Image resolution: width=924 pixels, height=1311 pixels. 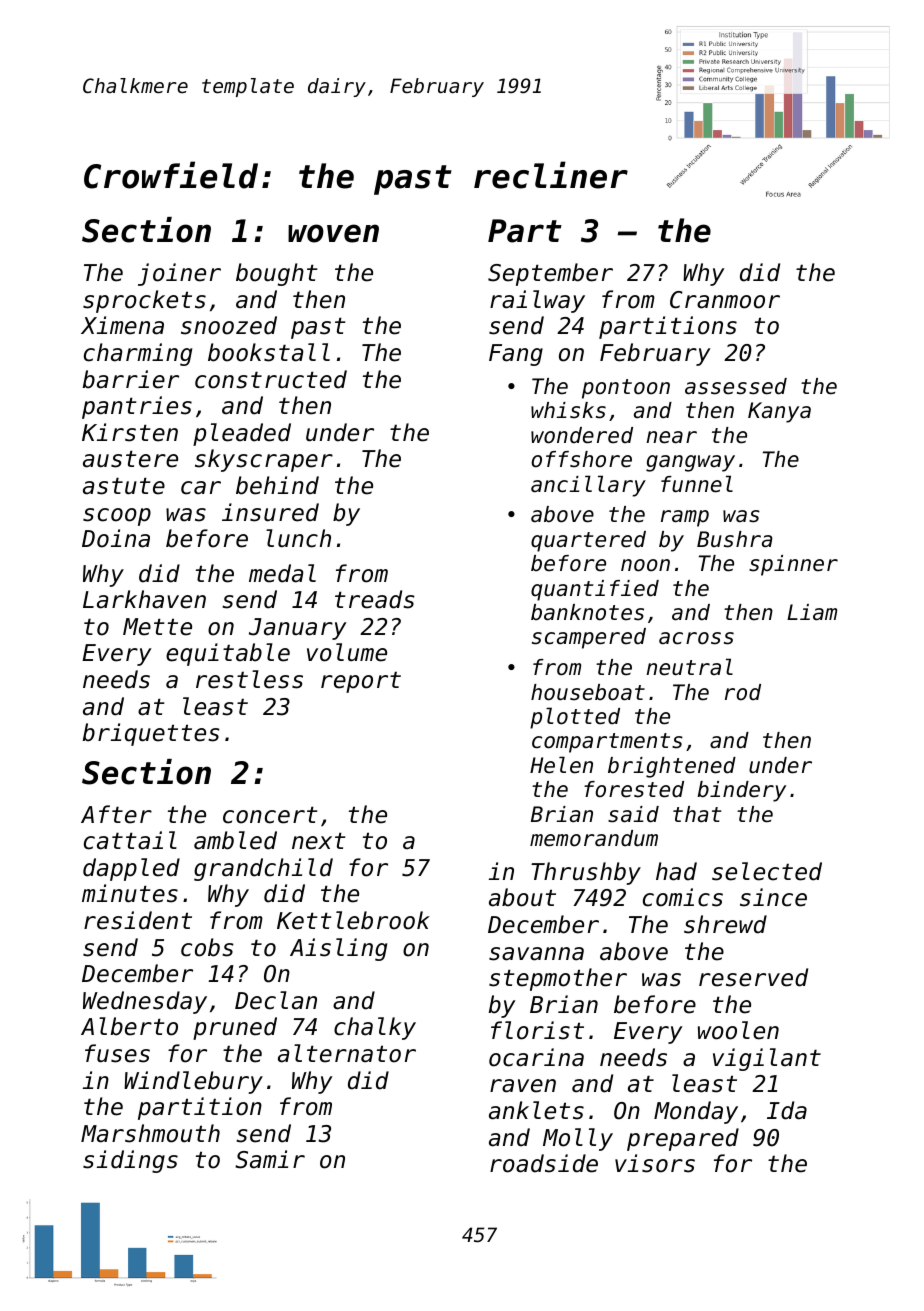 What do you see at coordinates (812, 612) in the image?
I see `Liam` at bounding box center [812, 612].
